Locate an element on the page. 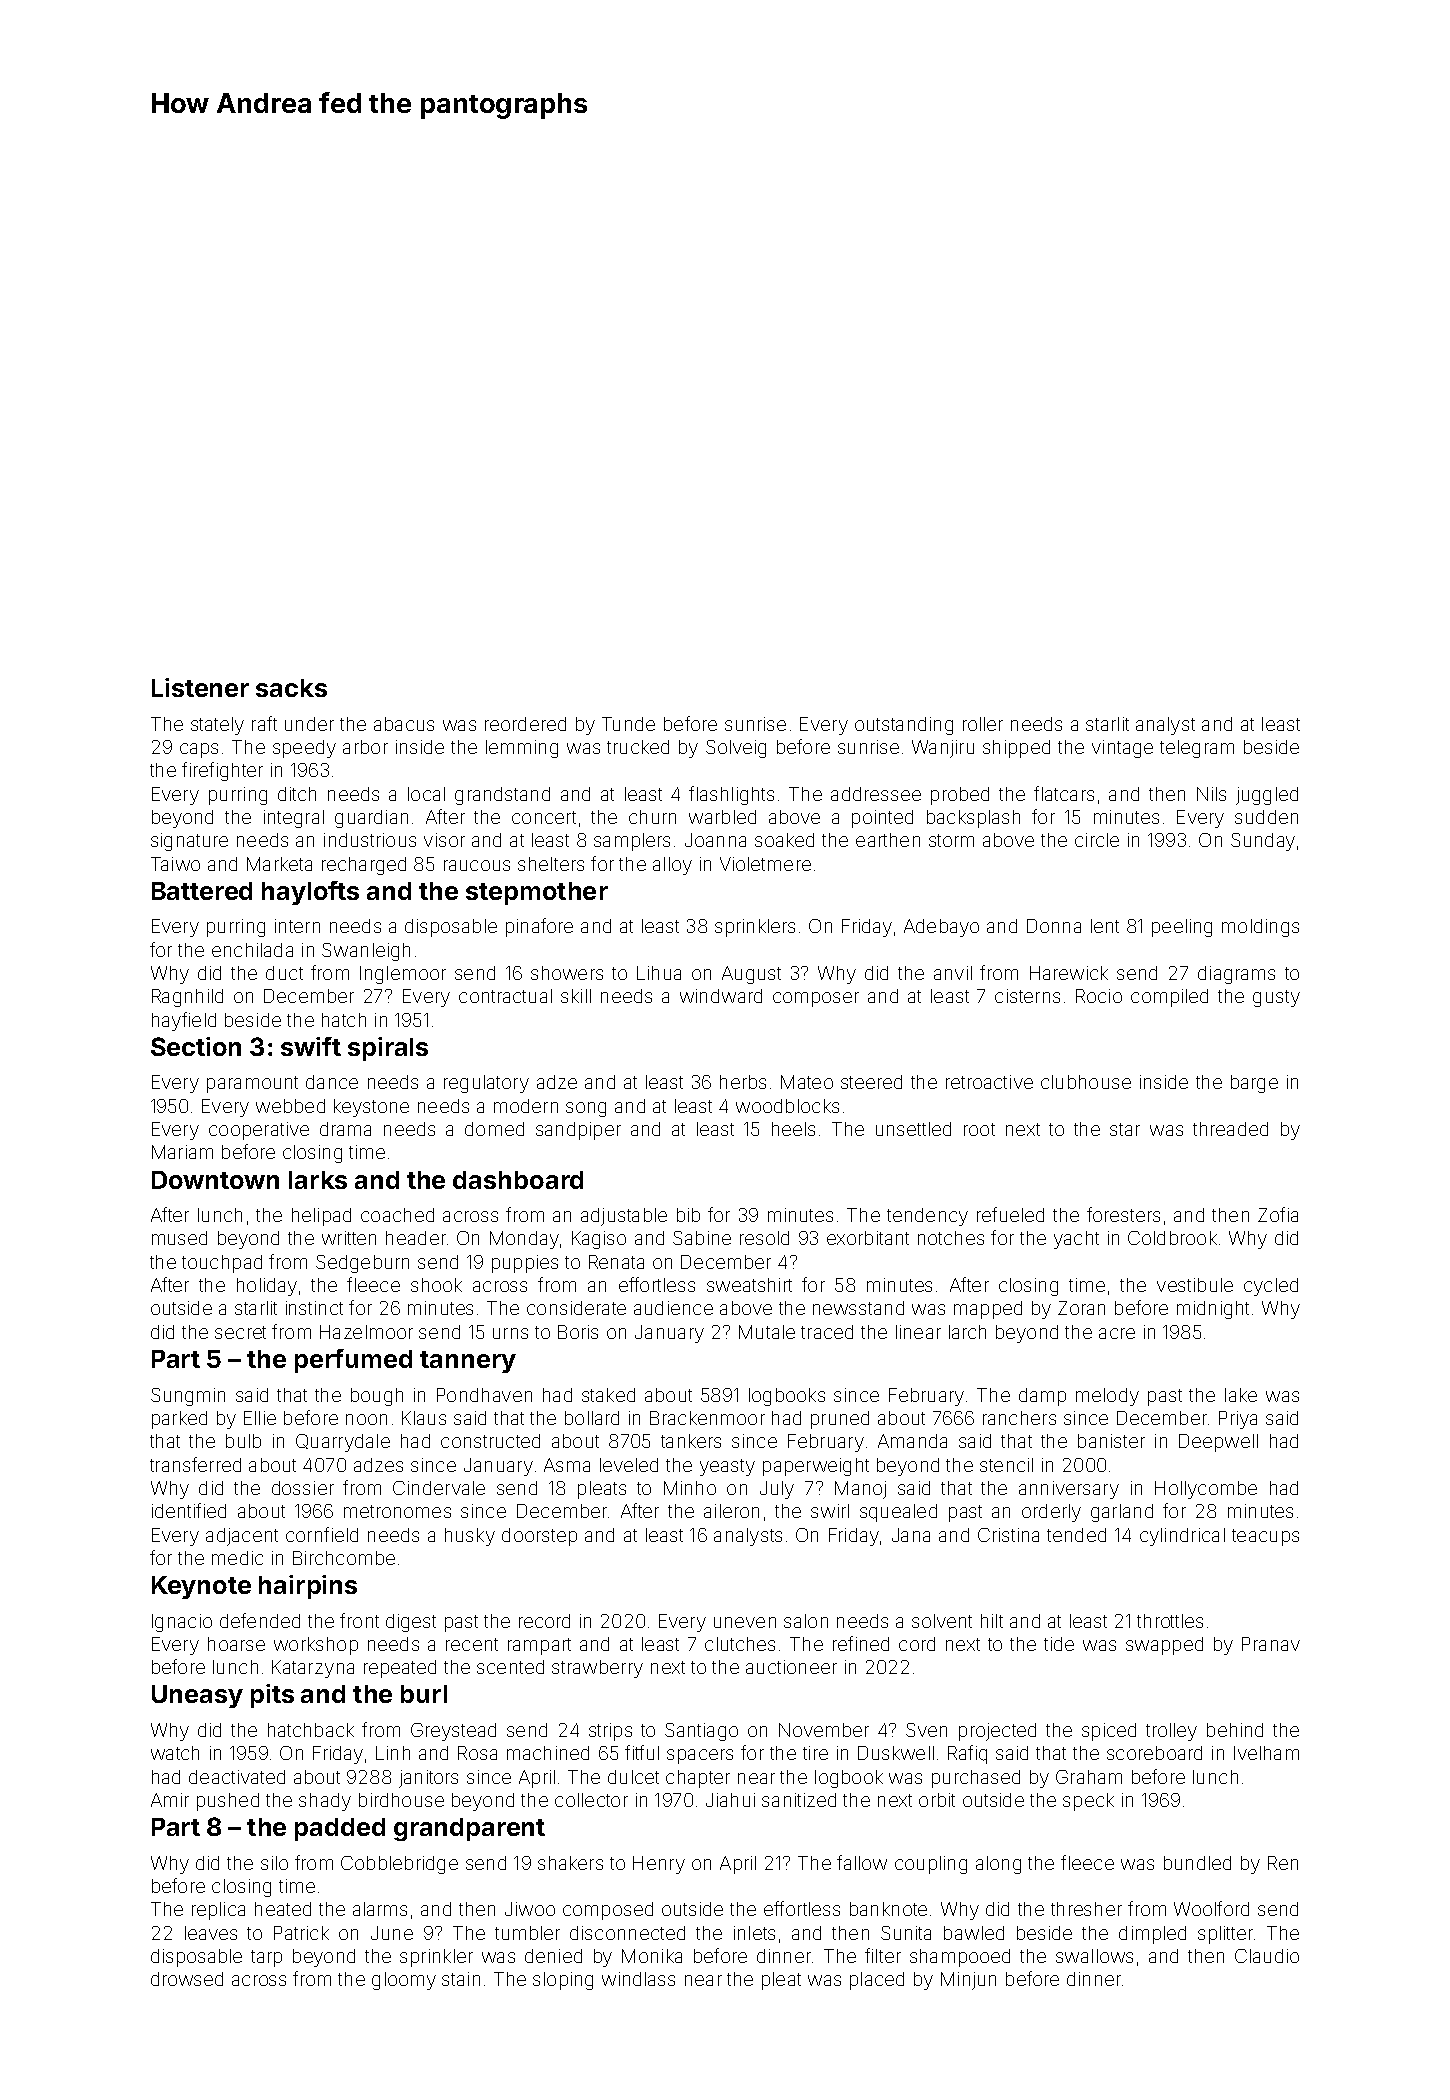 The image size is (1450, 2100). chapter is located at coordinates (698, 1779).
